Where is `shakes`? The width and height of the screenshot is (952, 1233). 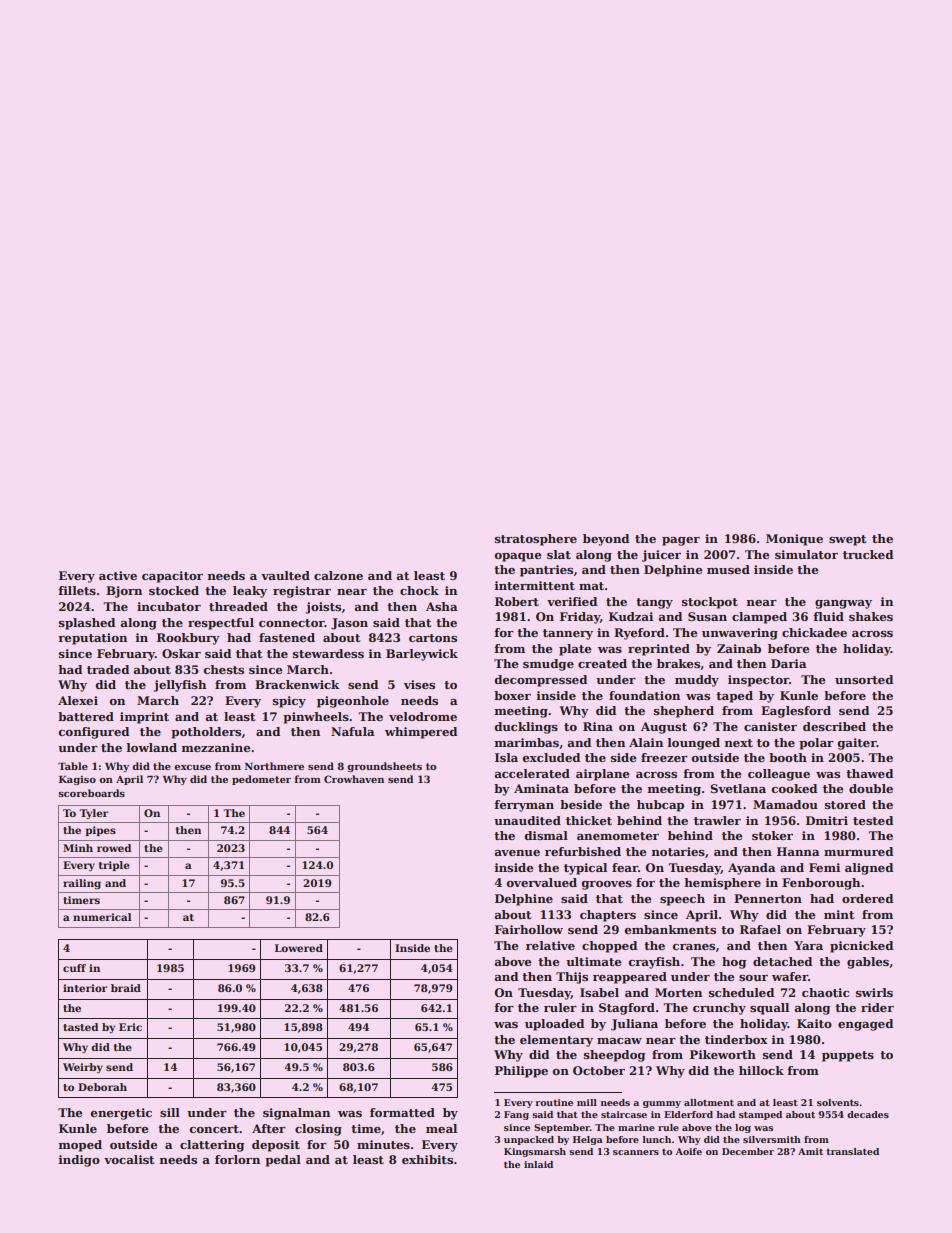 shakes is located at coordinates (871, 616).
